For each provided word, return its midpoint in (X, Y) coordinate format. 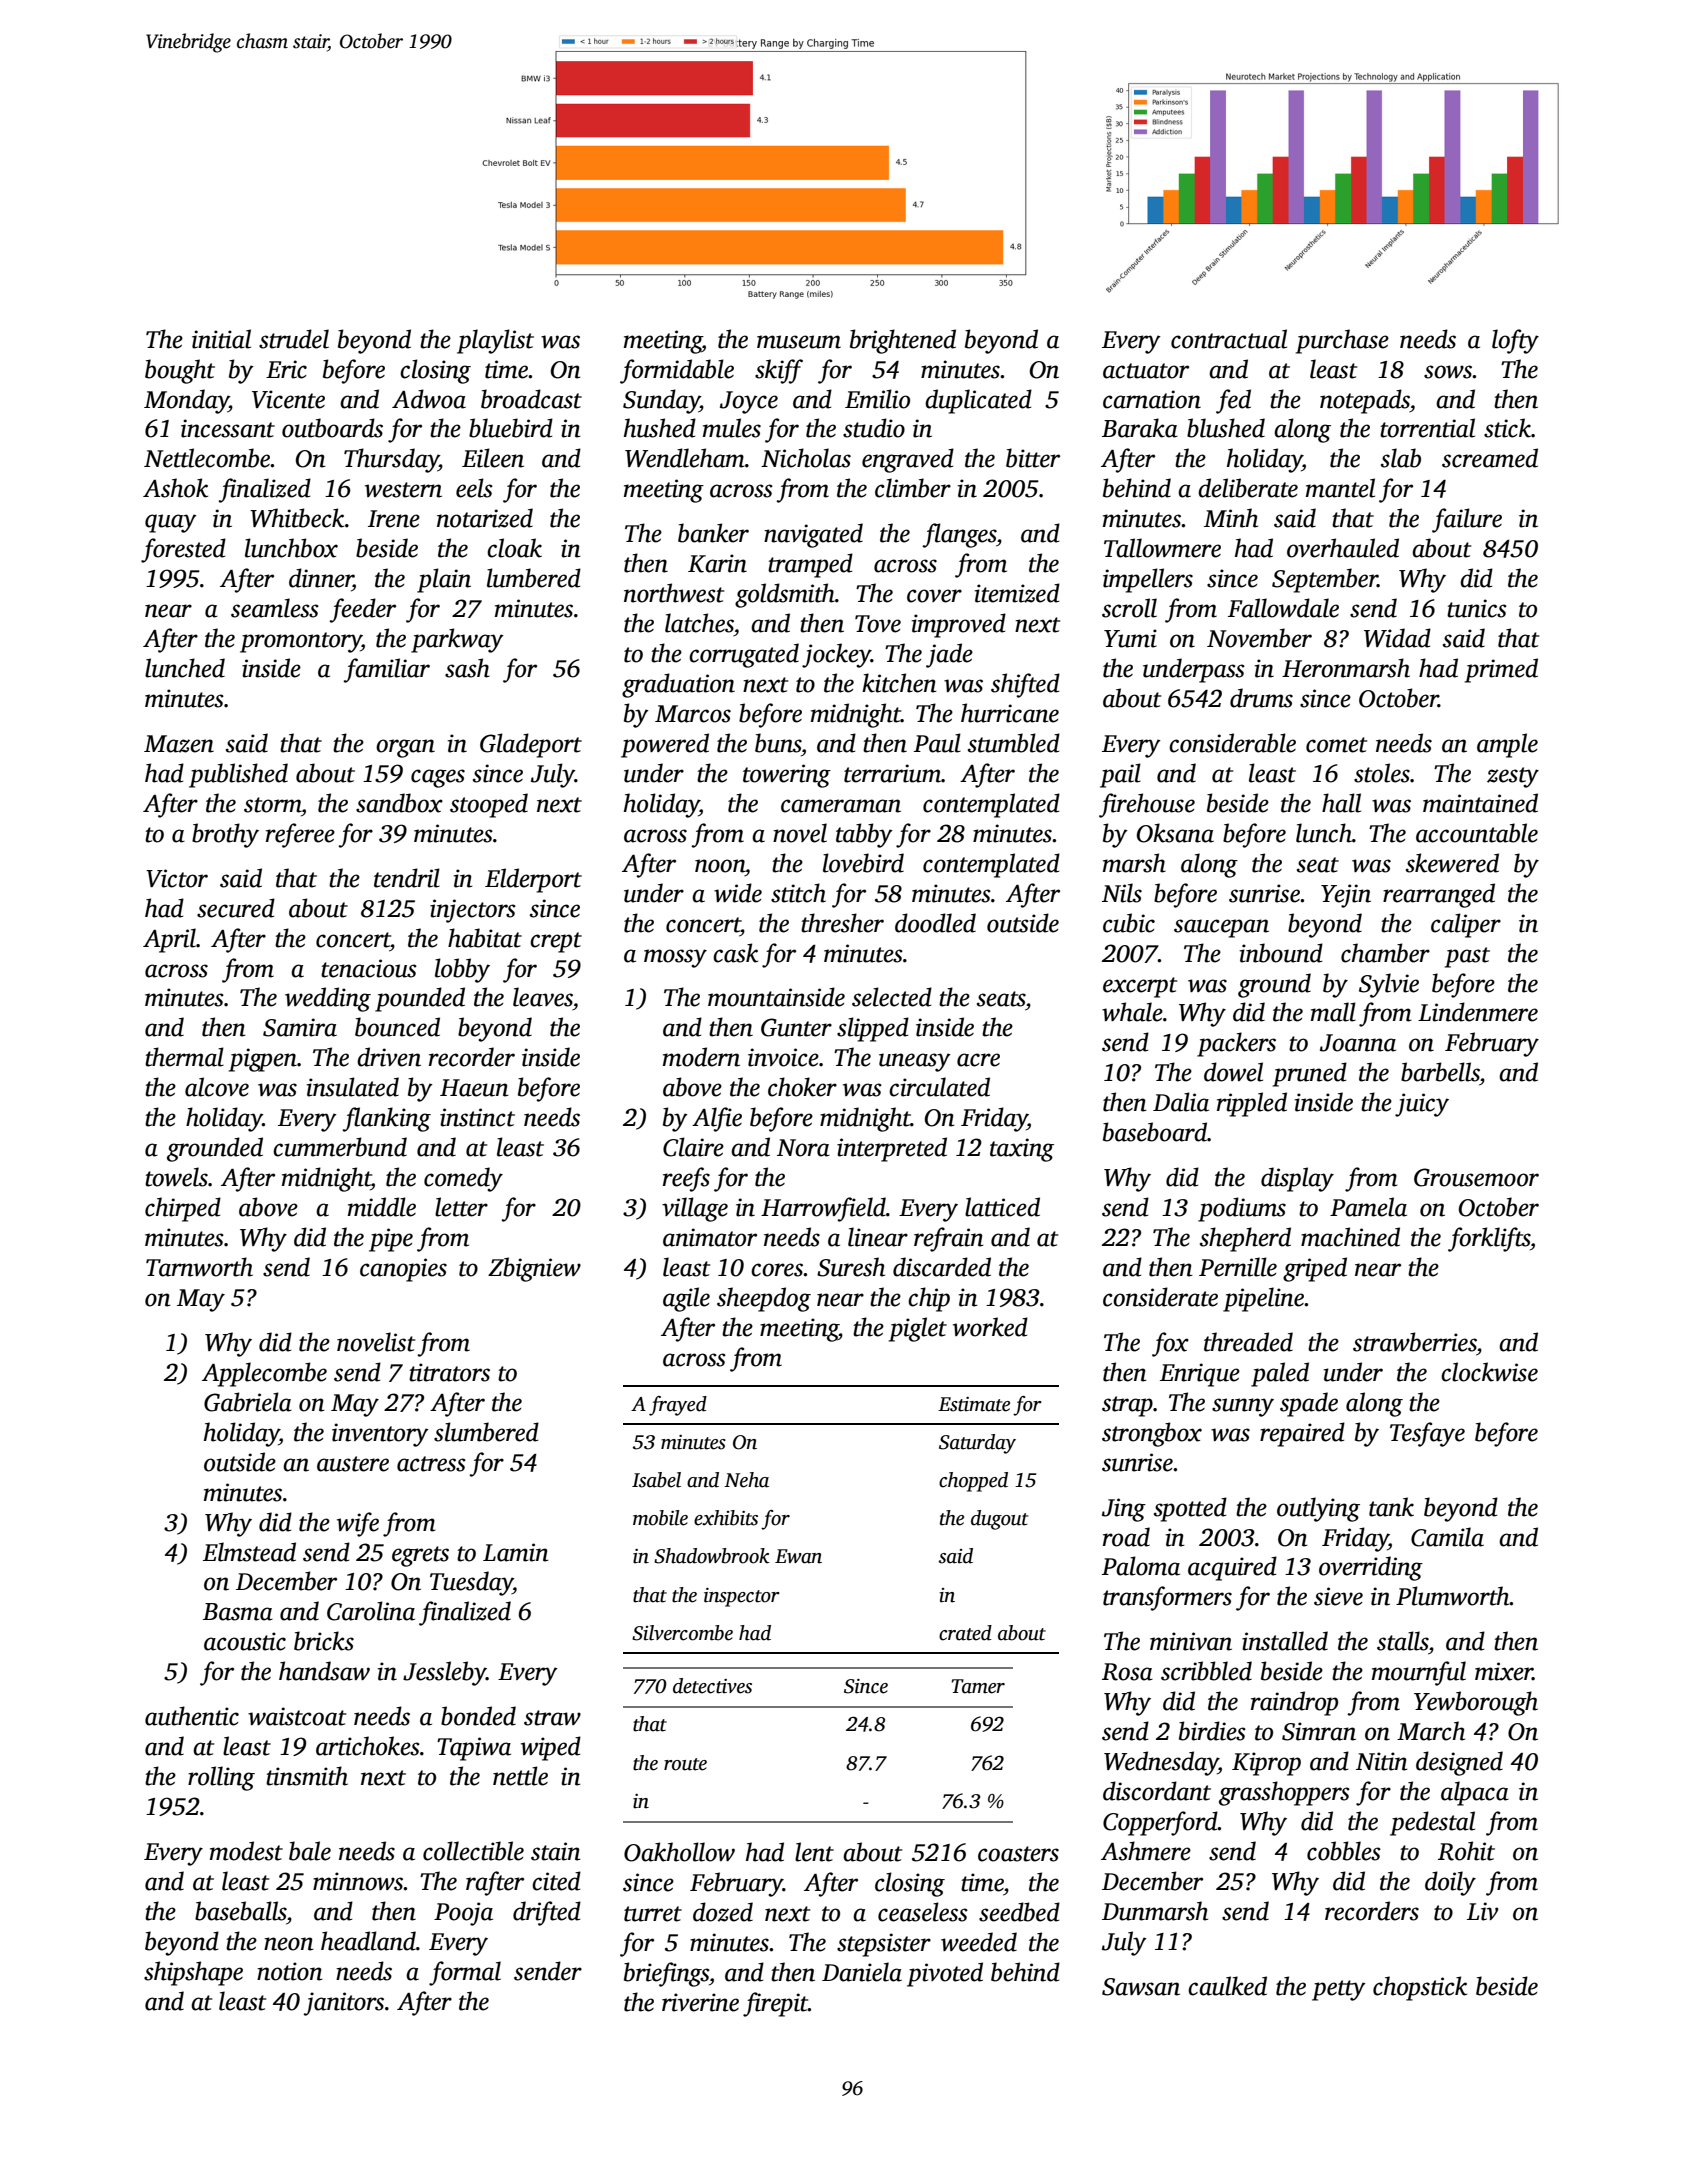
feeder (363, 610)
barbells (1440, 1072)
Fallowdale (1283, 608)
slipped (873, 1029)
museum (799, 342)
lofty (1515, 341)
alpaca (1475, 1793)
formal (465, 1973)
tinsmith (307, 1776)
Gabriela (248, 1402)
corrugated (744, 655)
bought (180, 371)
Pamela (1368, 1207)
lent (814, 1852)
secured (236, 908)
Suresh (851, 1267)
